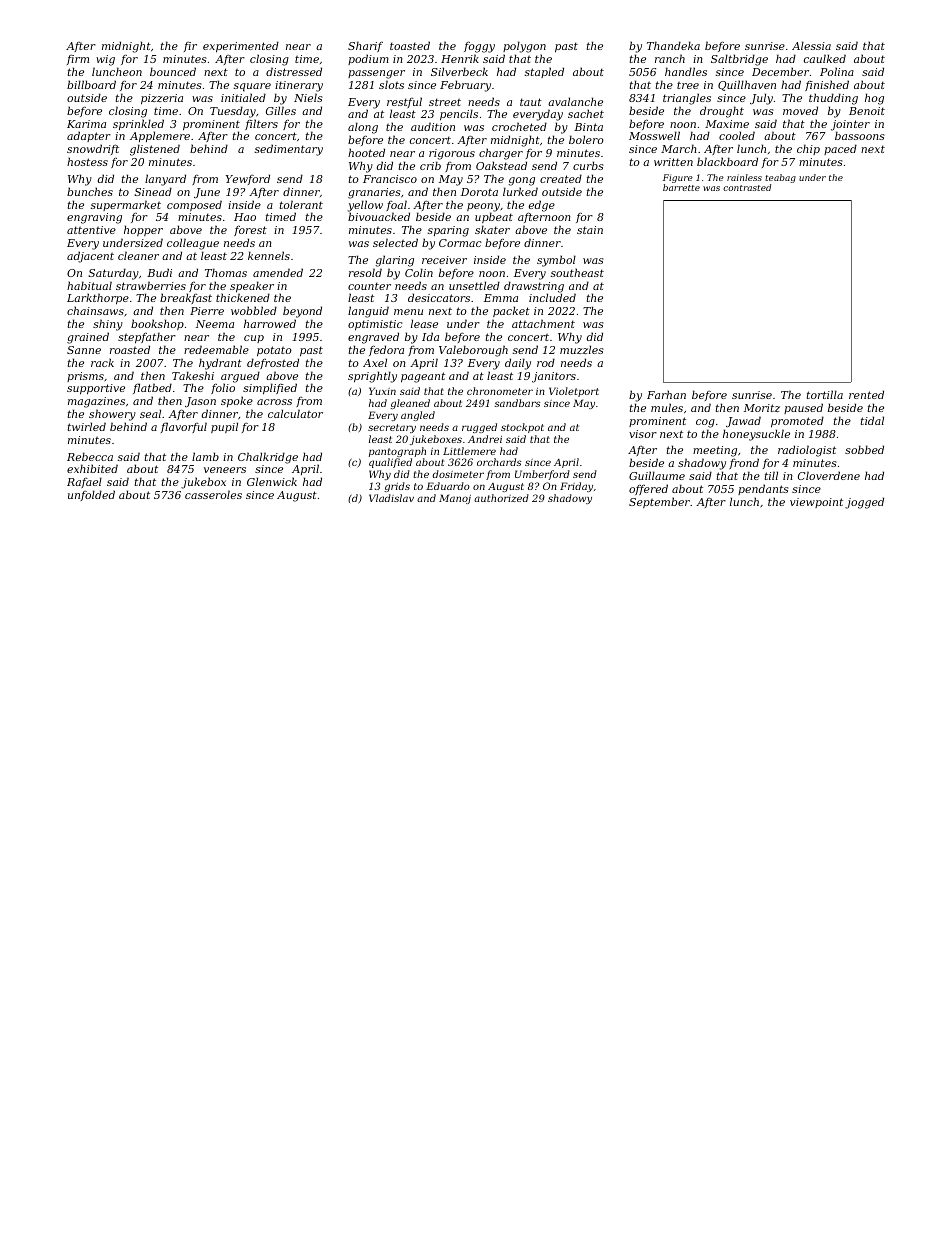 The image size is (952, 1233). Describe the element at coordinates (410, 45) in the screenshot. I see `toasted` at that location.
